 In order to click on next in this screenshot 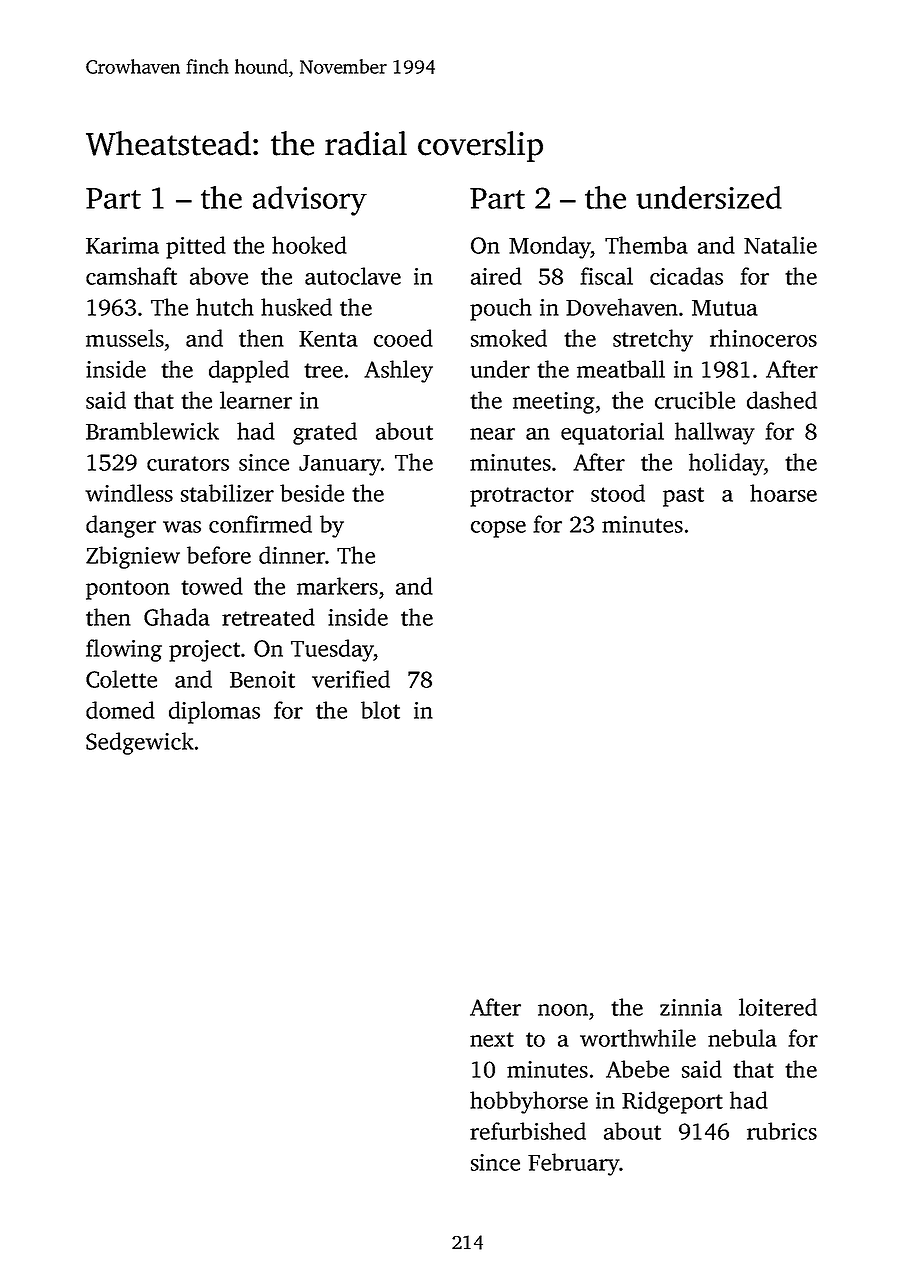, I will do `click(492, 1039)`.
